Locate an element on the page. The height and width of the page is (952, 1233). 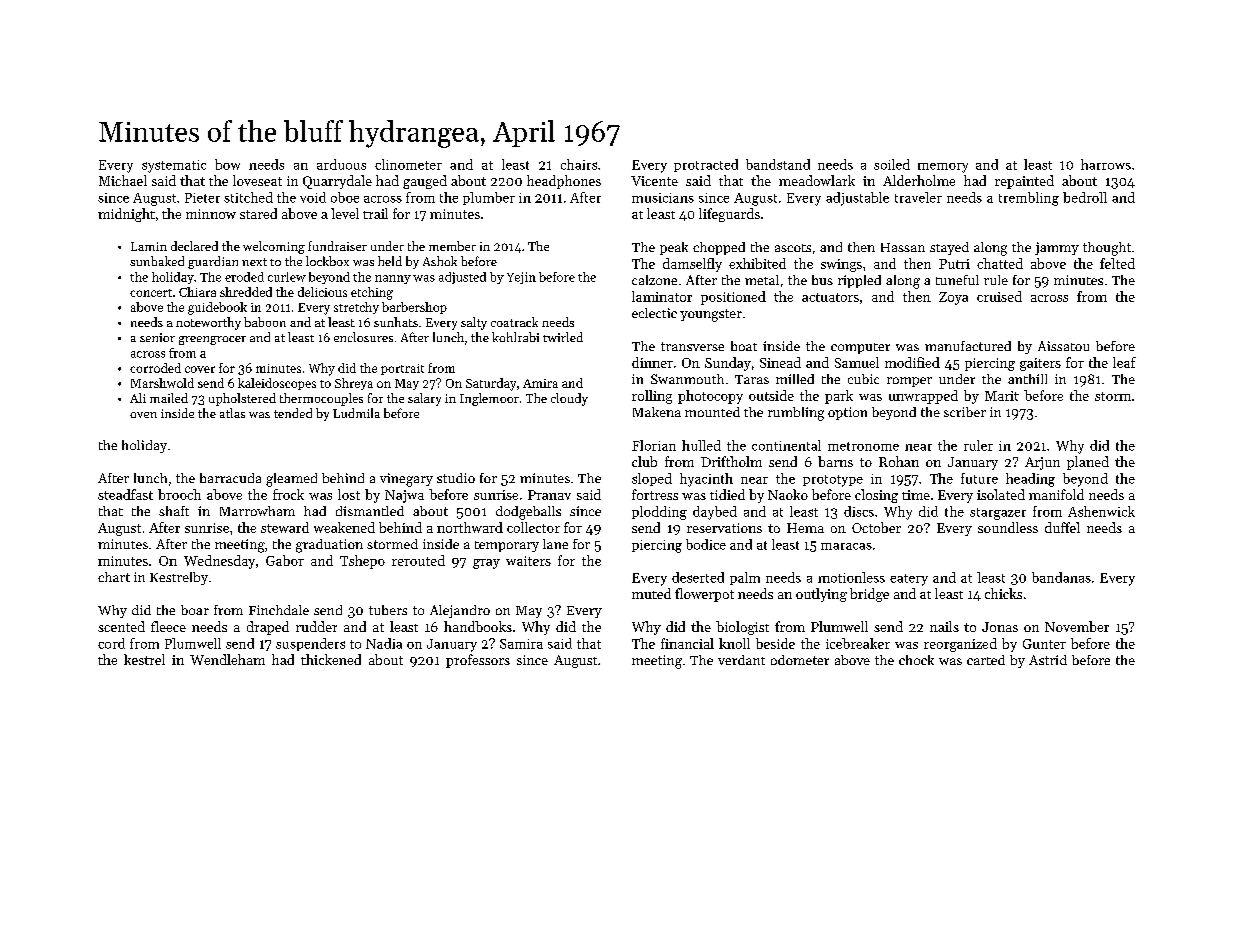
cruised is located at coordinates (999, 296).
